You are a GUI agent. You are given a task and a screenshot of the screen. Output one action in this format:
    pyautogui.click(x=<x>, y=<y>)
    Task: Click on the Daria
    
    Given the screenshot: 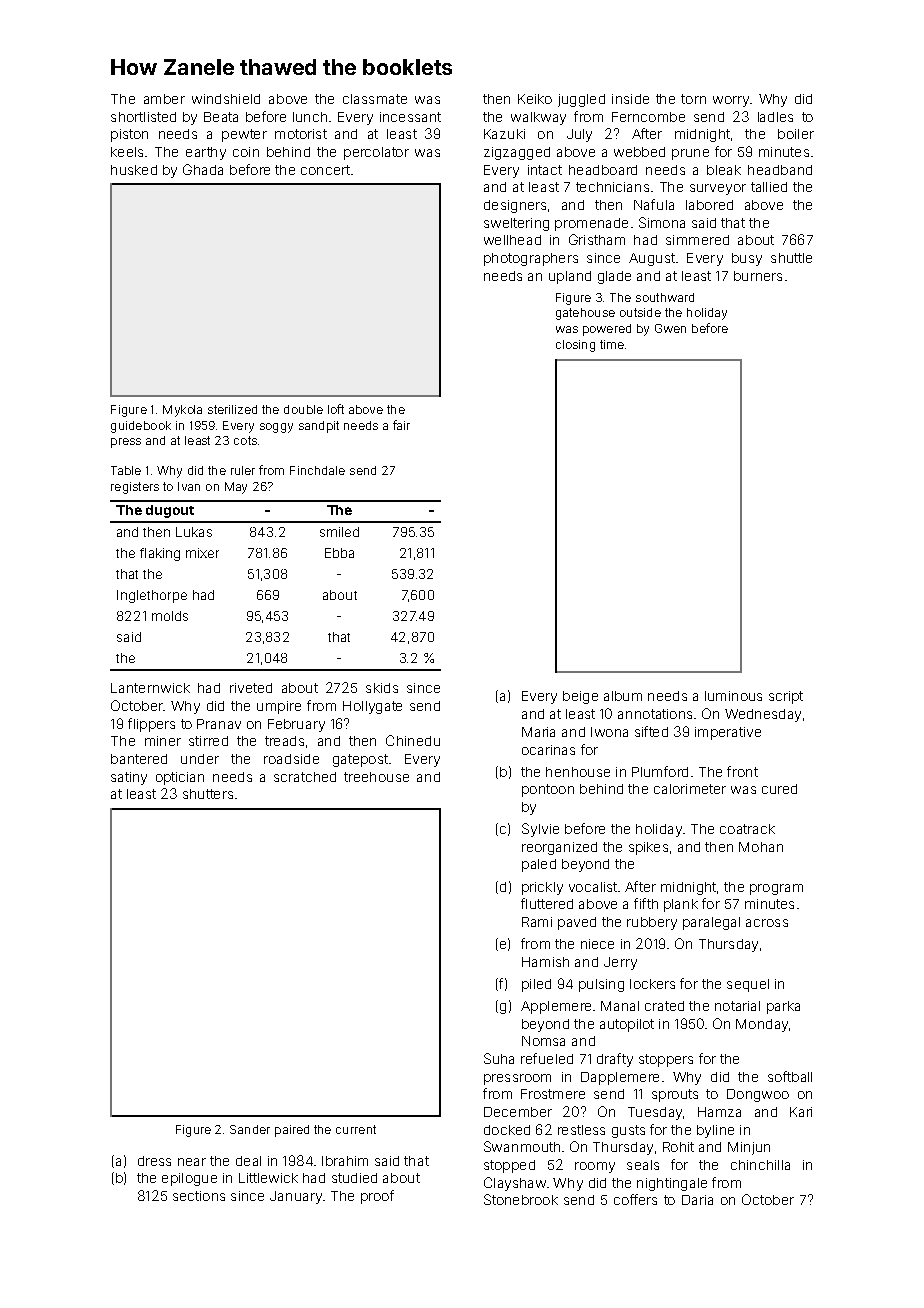 What is the action you would take?
    pyautogui.click(x=697, y=1200)
